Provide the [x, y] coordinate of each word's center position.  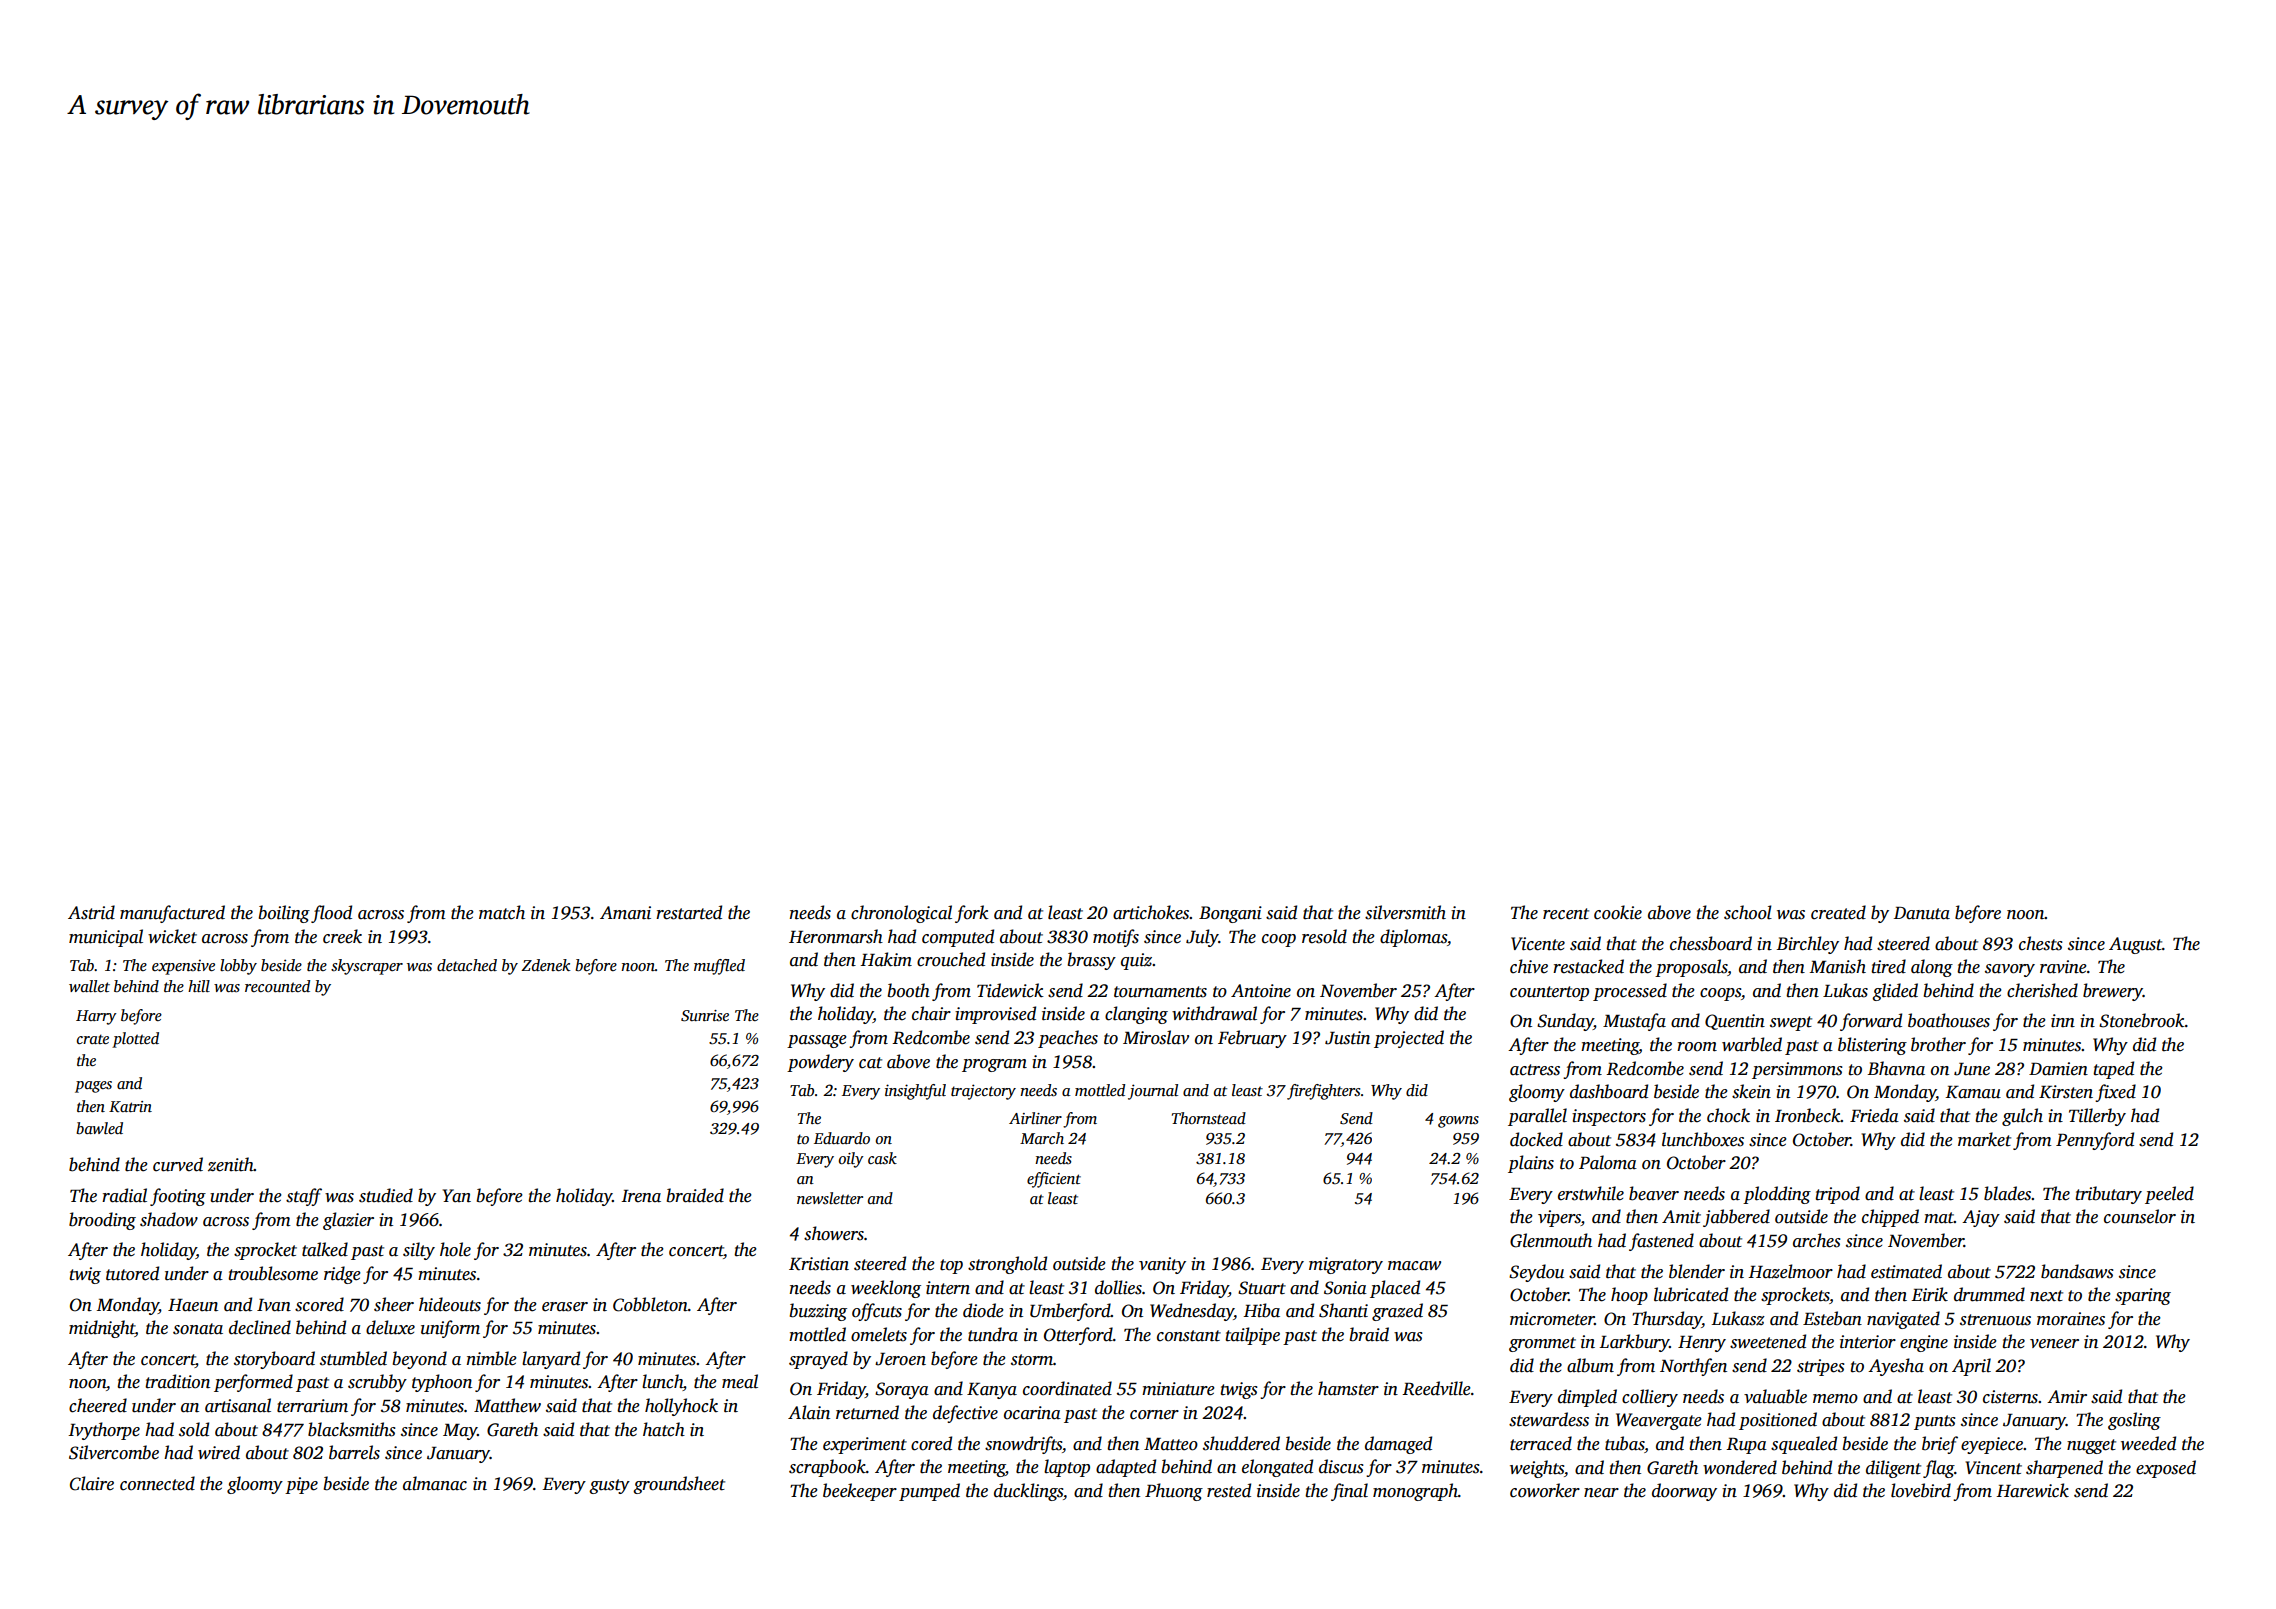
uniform [450, 1329]
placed [1395, 1289]
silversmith [1405, 912]
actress [1535, 1070]
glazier [348, 1221]
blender [1697, 1271]
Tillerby [2097, 1117]
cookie [1618, 912]
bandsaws [2077, 1271]
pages [93, 1087]
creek [342, 936]
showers [834, 1233]
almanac [435, 1483]
